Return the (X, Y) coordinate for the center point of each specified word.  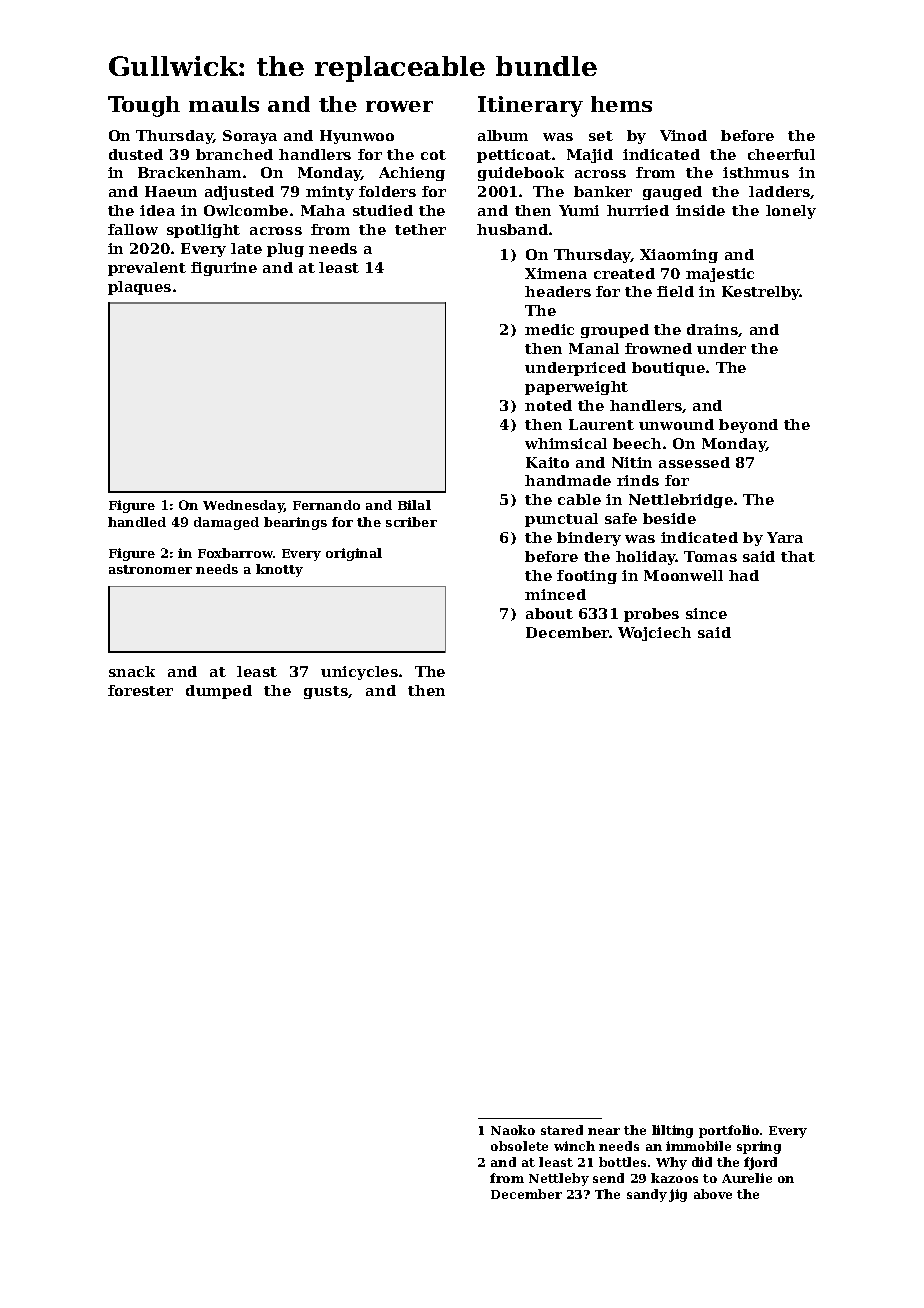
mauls (224, 104)
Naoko (513, 1130)
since (706, 613)
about (549, 613)
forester (140, 690)
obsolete (519, 1146)
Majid (590, 156)
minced (555, 594)
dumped (219, 692)
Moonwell (683, 575)
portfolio (729, 1131)
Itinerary (530, 106)
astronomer (150, 569)
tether (420, 229)
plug (285, 250)
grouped (615, 331)
